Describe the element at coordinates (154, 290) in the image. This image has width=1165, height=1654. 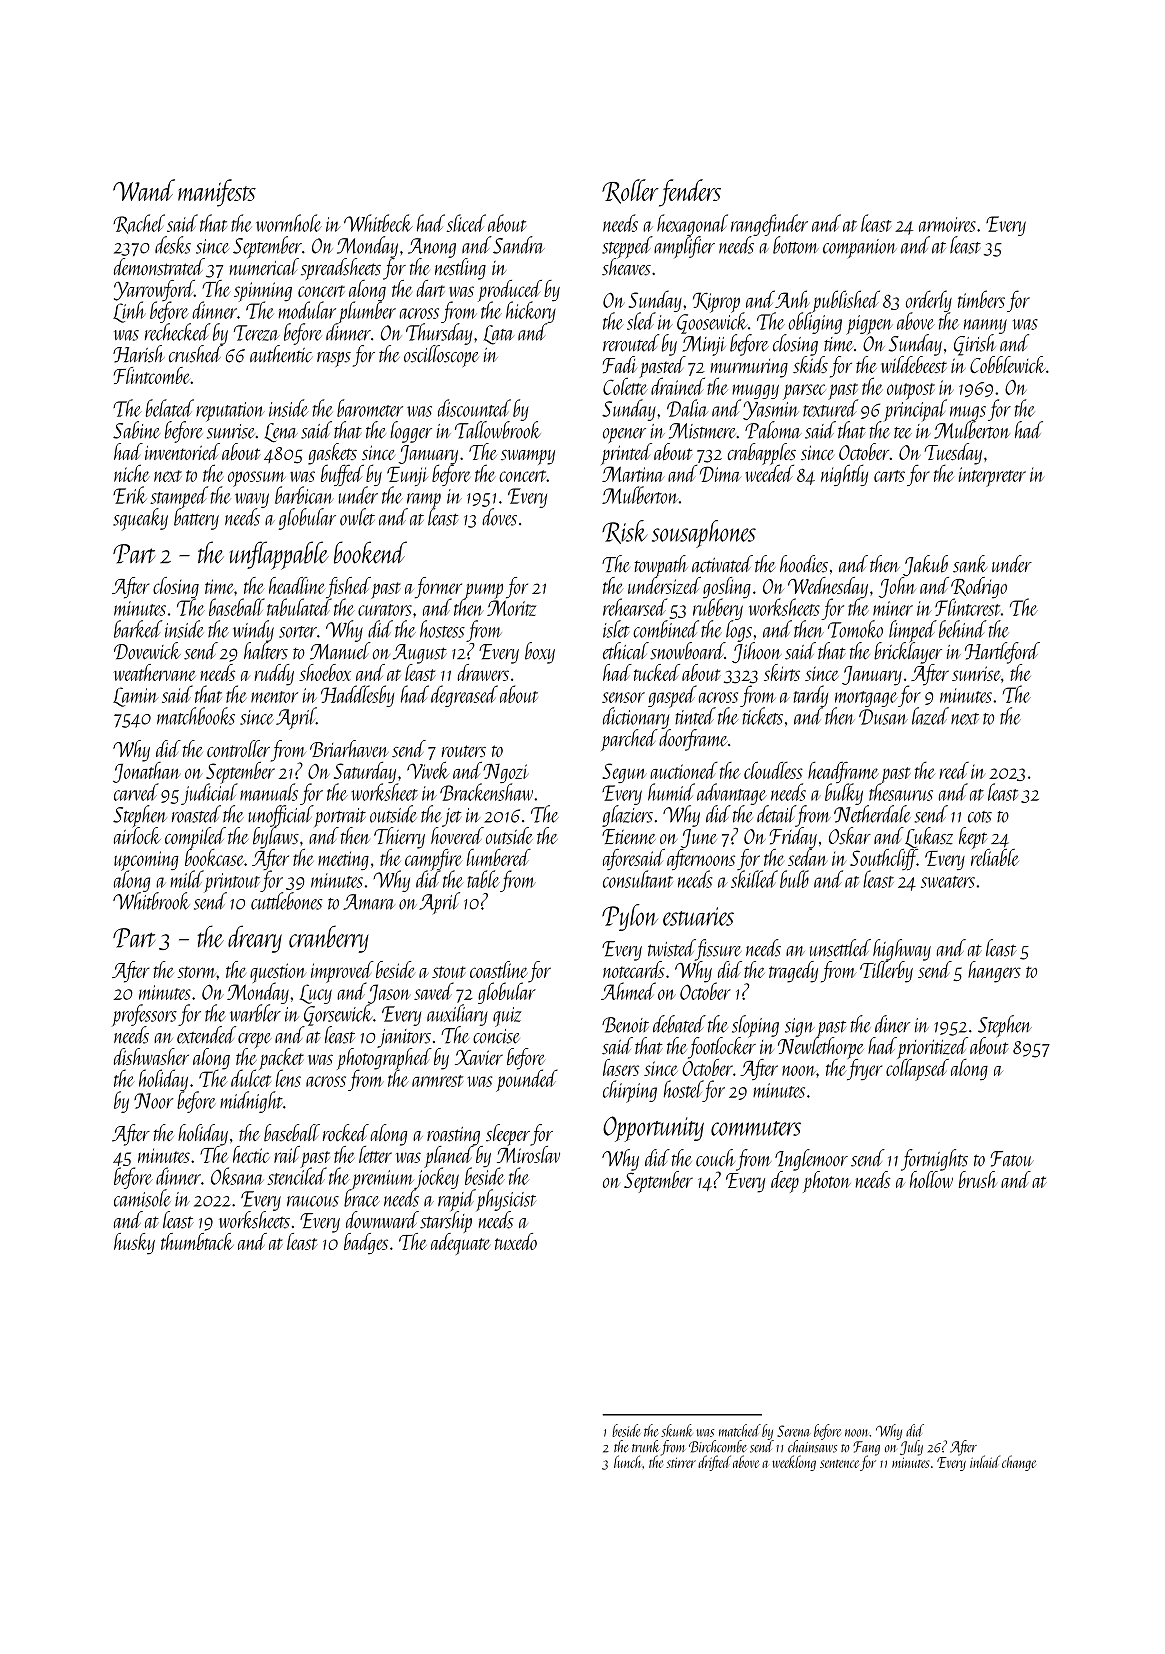
I see `Yarrowford` at that location.
